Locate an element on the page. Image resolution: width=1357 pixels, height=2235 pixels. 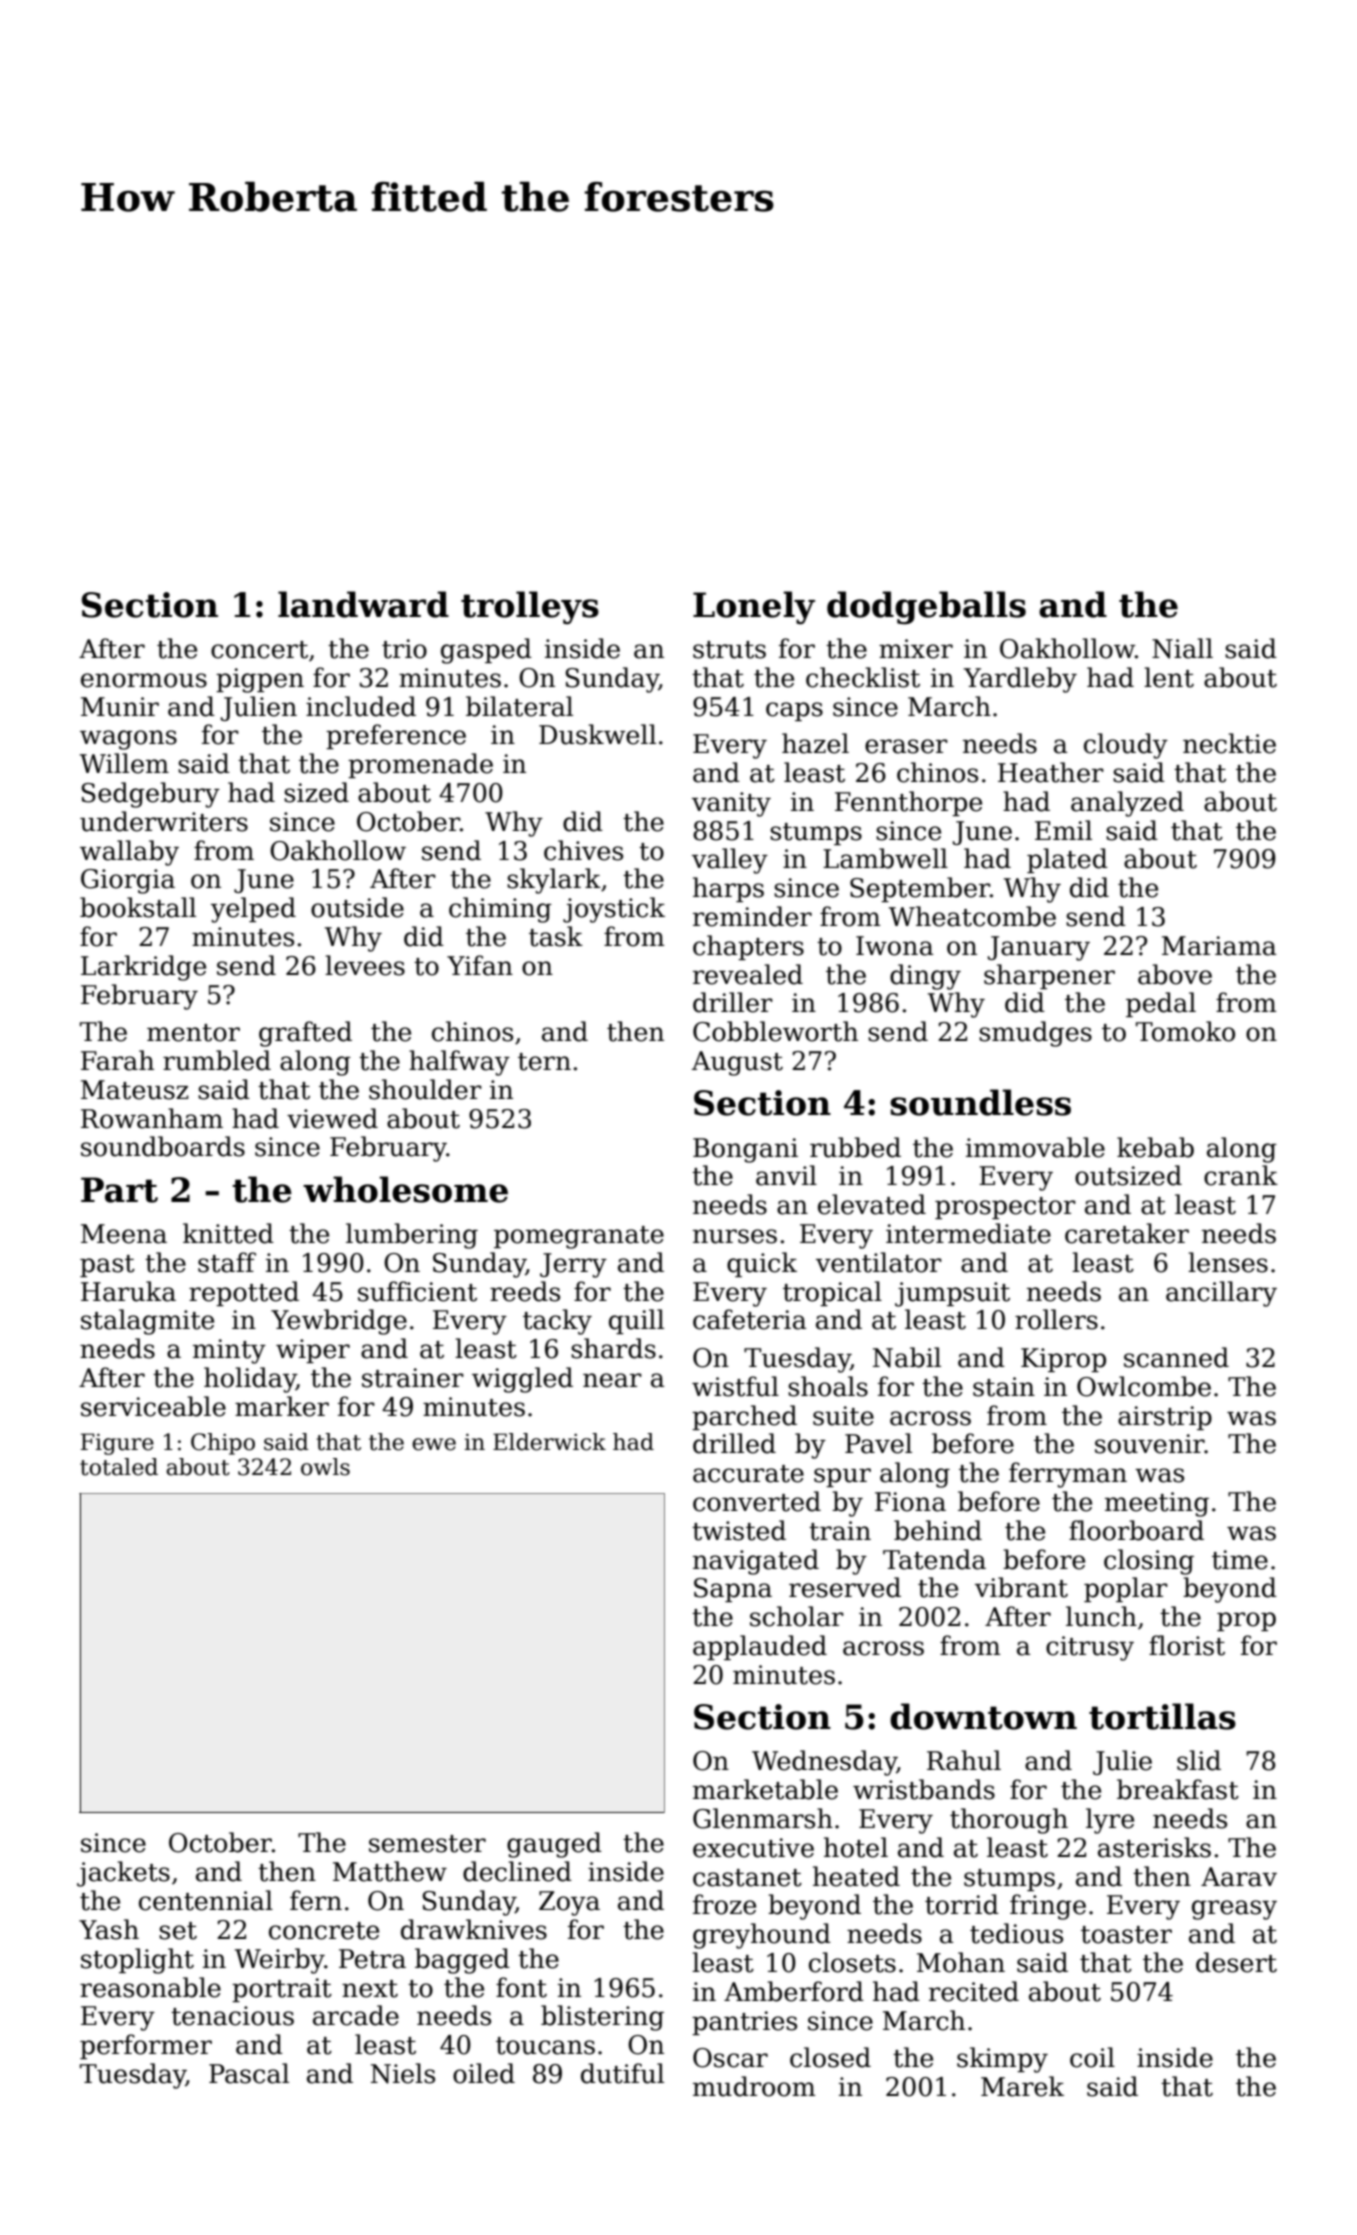
tedious is located at coordinates (1016, 1933).
